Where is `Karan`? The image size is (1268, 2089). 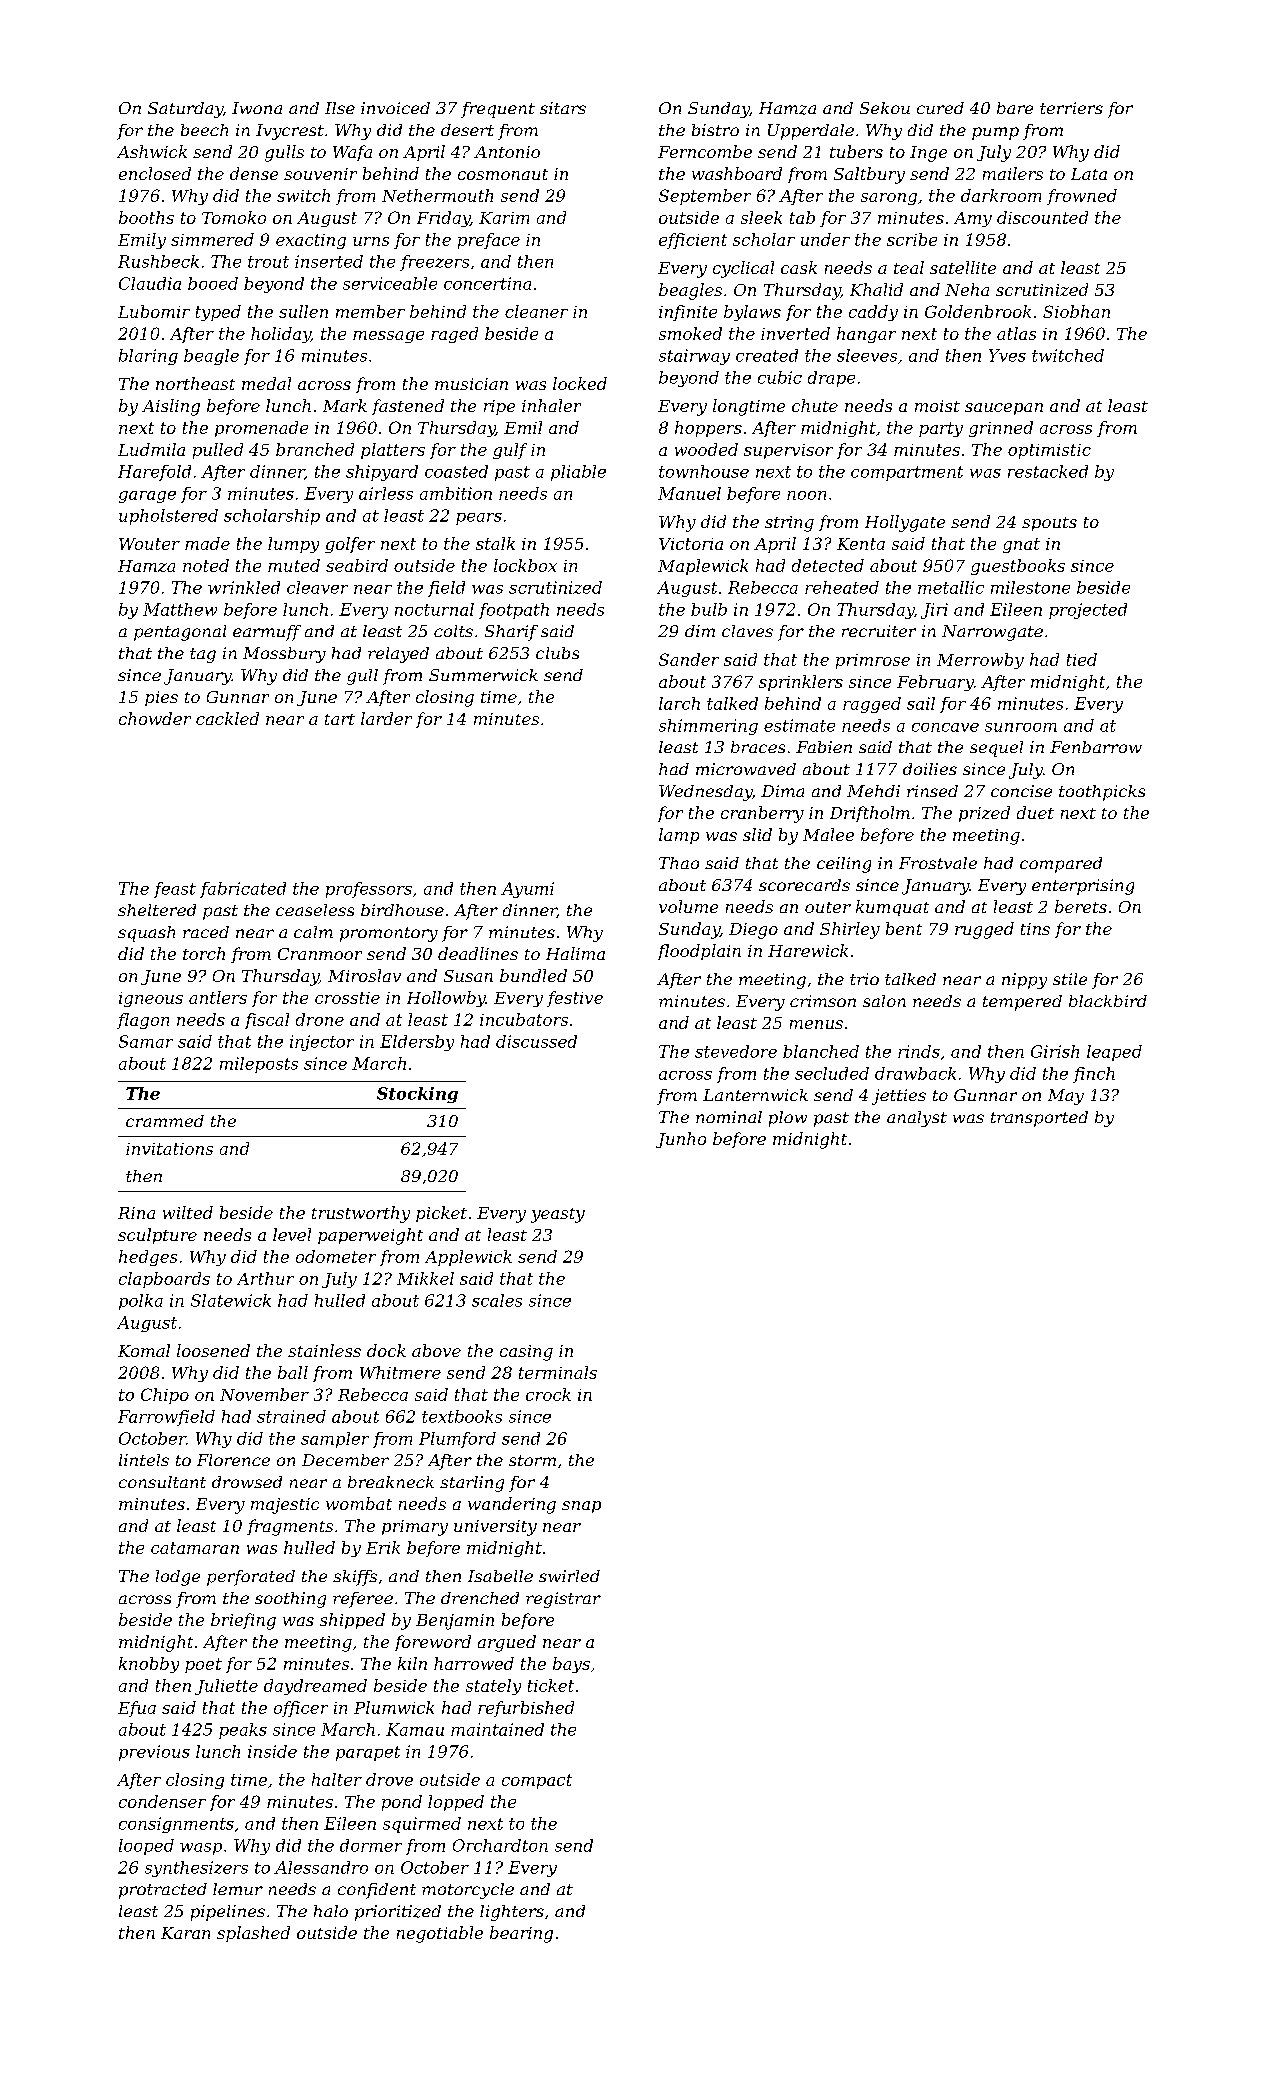 Karan is located at coordinates (185, 1933).
